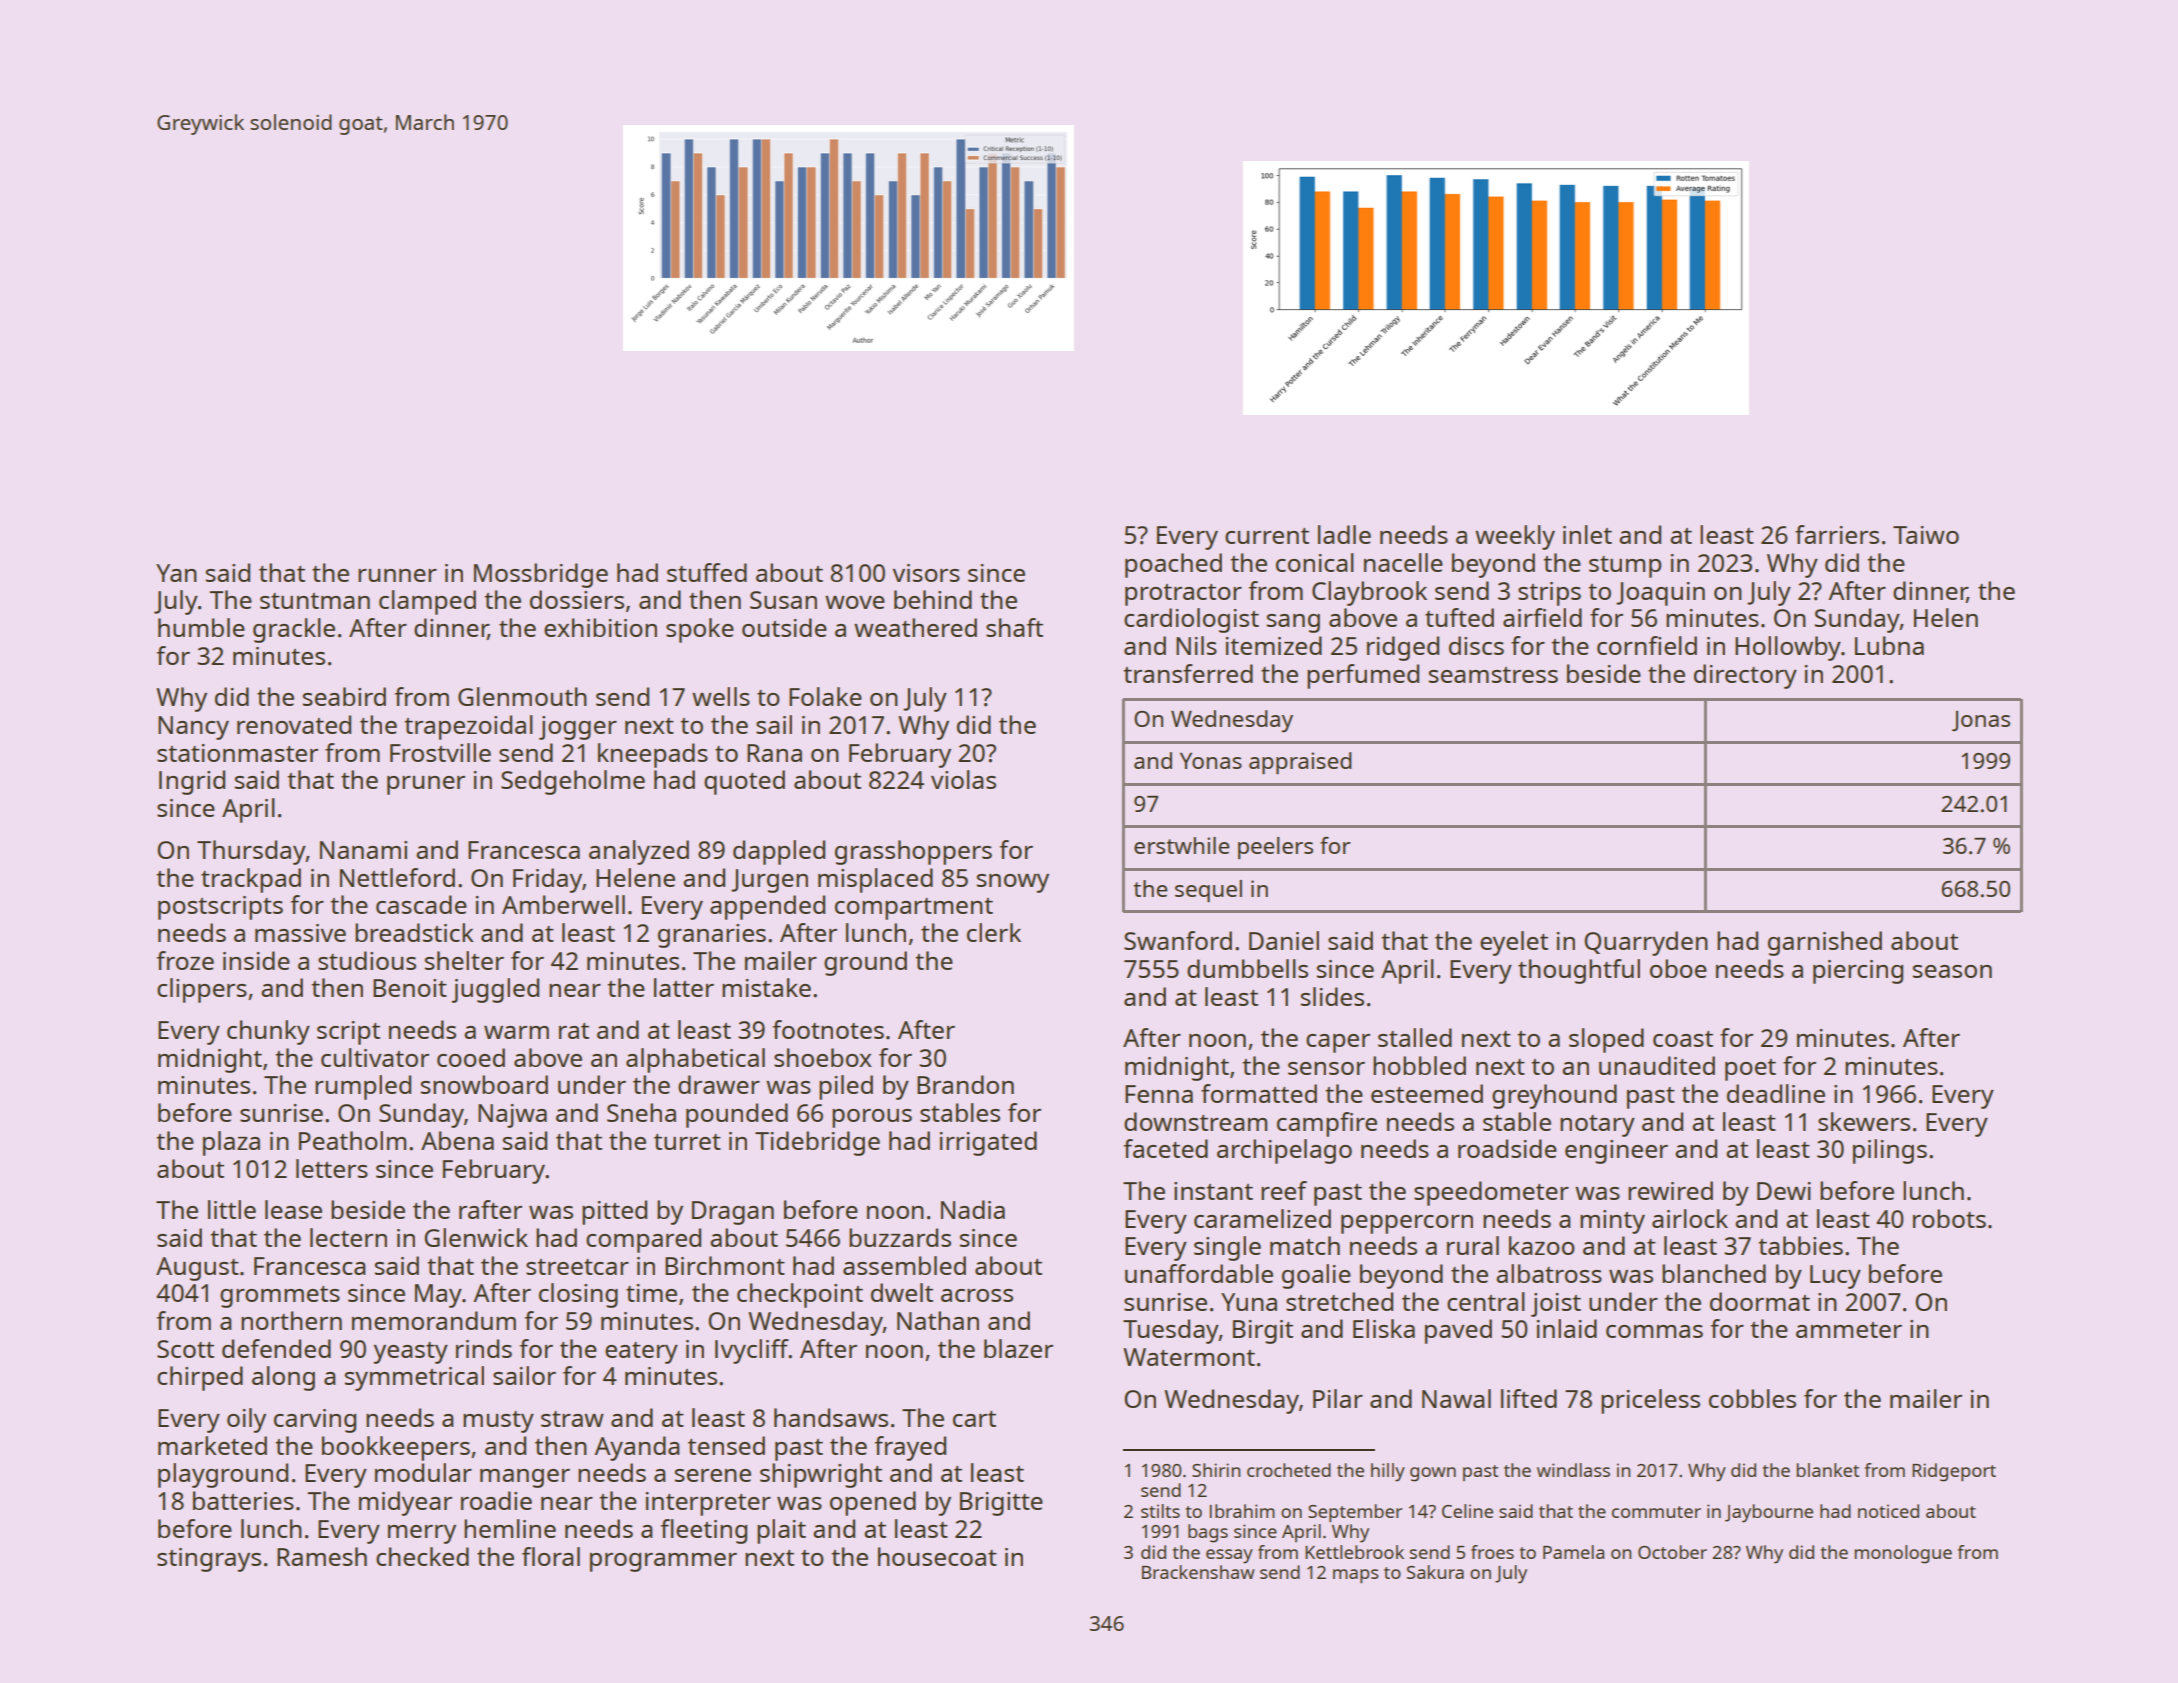 Image resolution: width=2178 pixels, height=1683 pixels. I want to click on weekly, so click(1515, 537).
